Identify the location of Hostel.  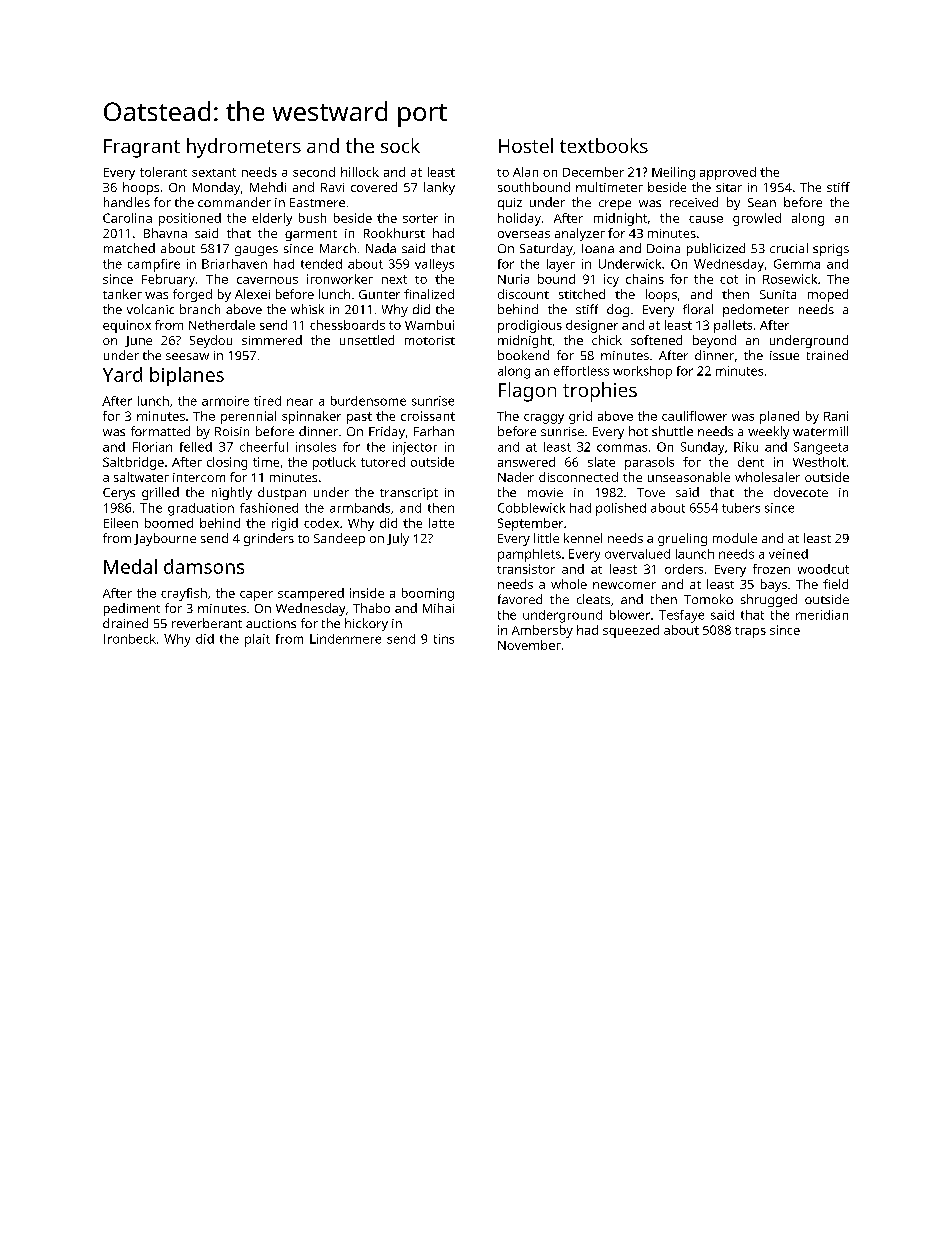
(526, 145).
